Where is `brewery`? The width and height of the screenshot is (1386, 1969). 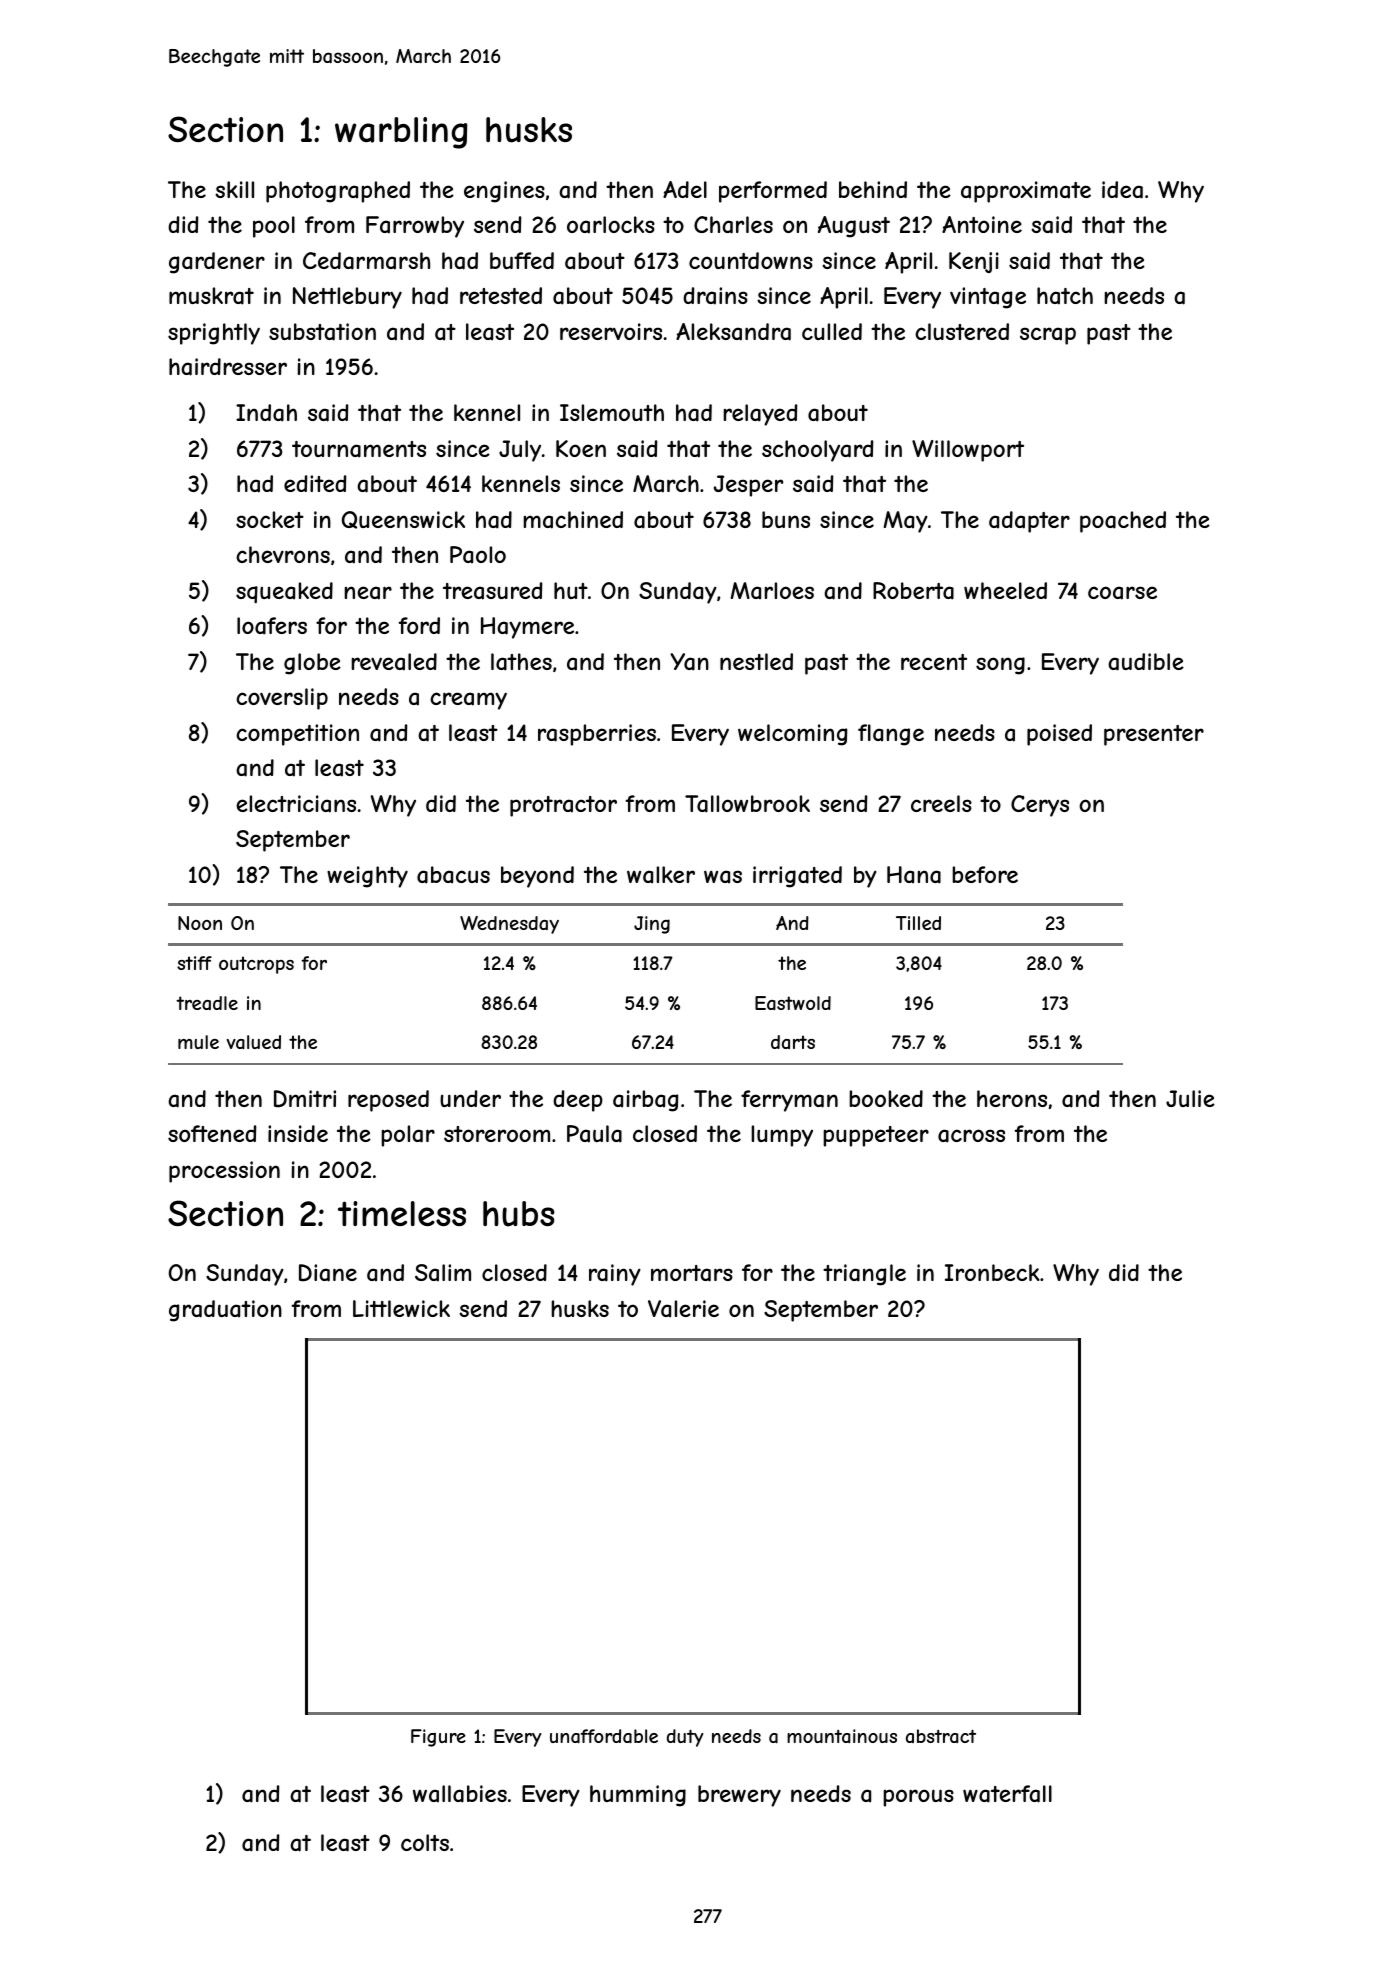
brewery is located at coordinates (739, 1796).
